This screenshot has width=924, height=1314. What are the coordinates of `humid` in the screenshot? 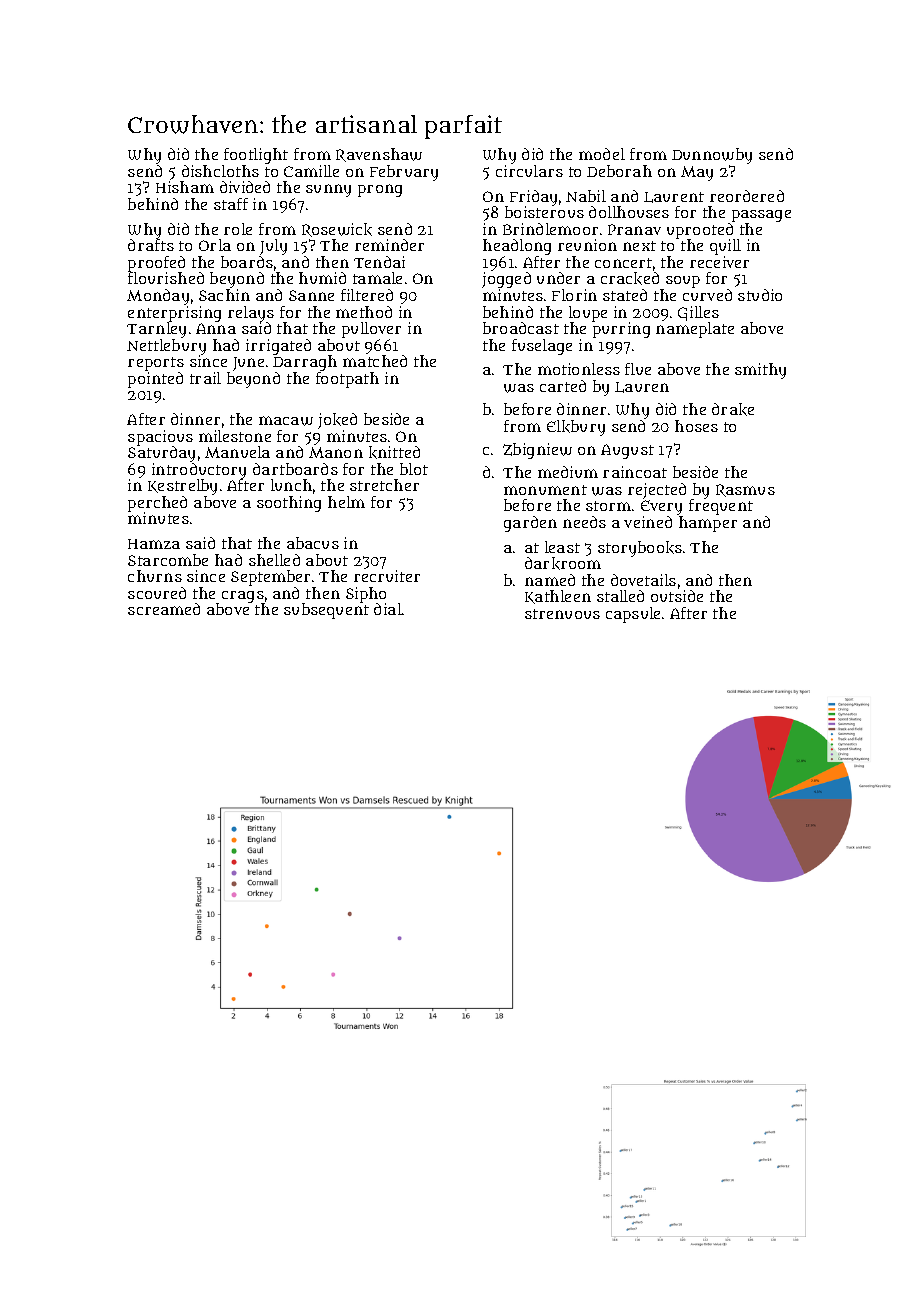 It's located at (322, 278).
